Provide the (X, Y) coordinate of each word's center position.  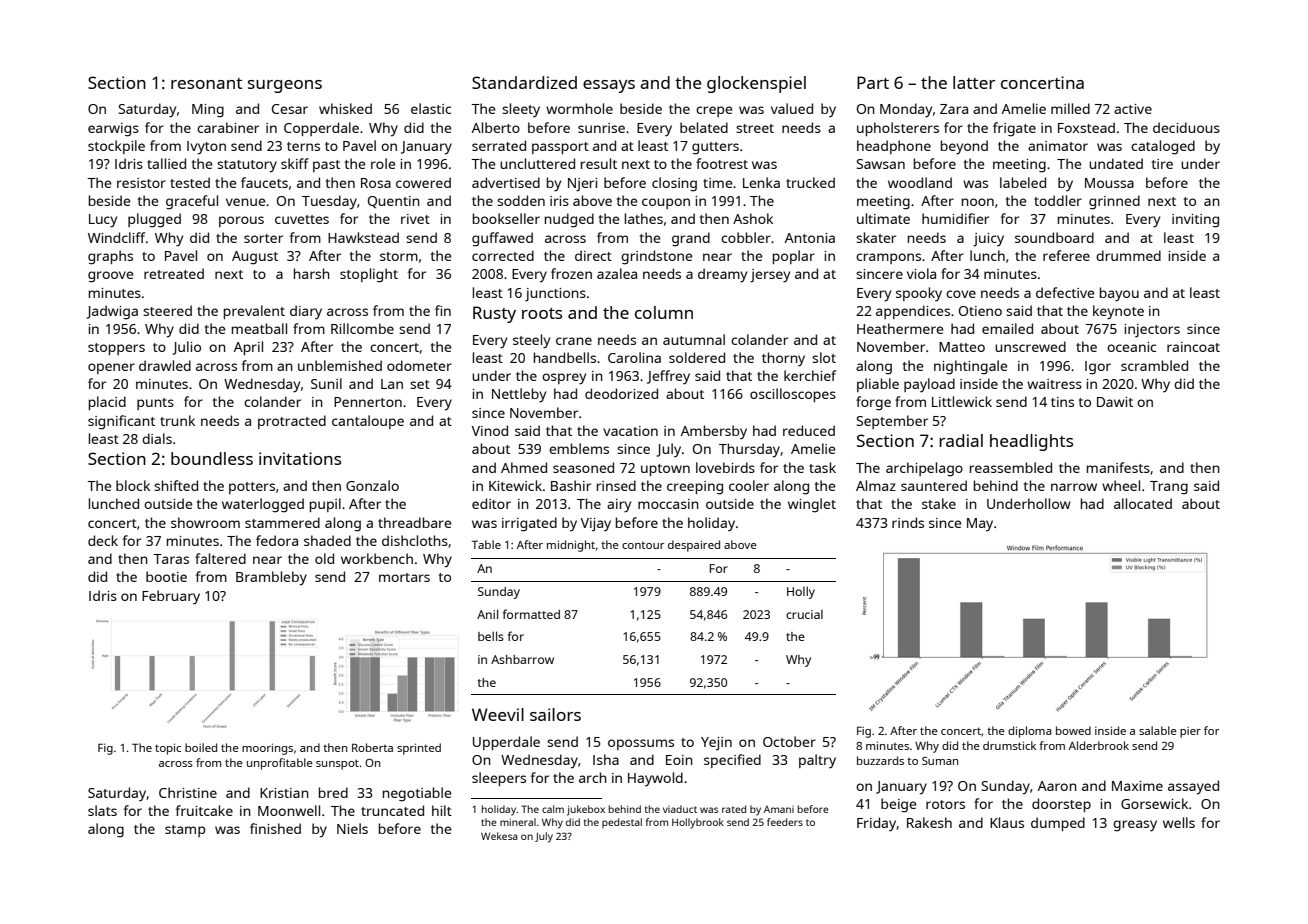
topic (168, 749)
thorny (783, 359)
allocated (1143, 503)
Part (873, 82)
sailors (555, 714)
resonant (206, 83)
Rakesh (929, 822)
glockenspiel (756, 84)
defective (1065, 292)
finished (275, 828)
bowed (1073, 730)
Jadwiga (112, 312)
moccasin (668, 504)
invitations (300, 458)
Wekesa (499, 836)
